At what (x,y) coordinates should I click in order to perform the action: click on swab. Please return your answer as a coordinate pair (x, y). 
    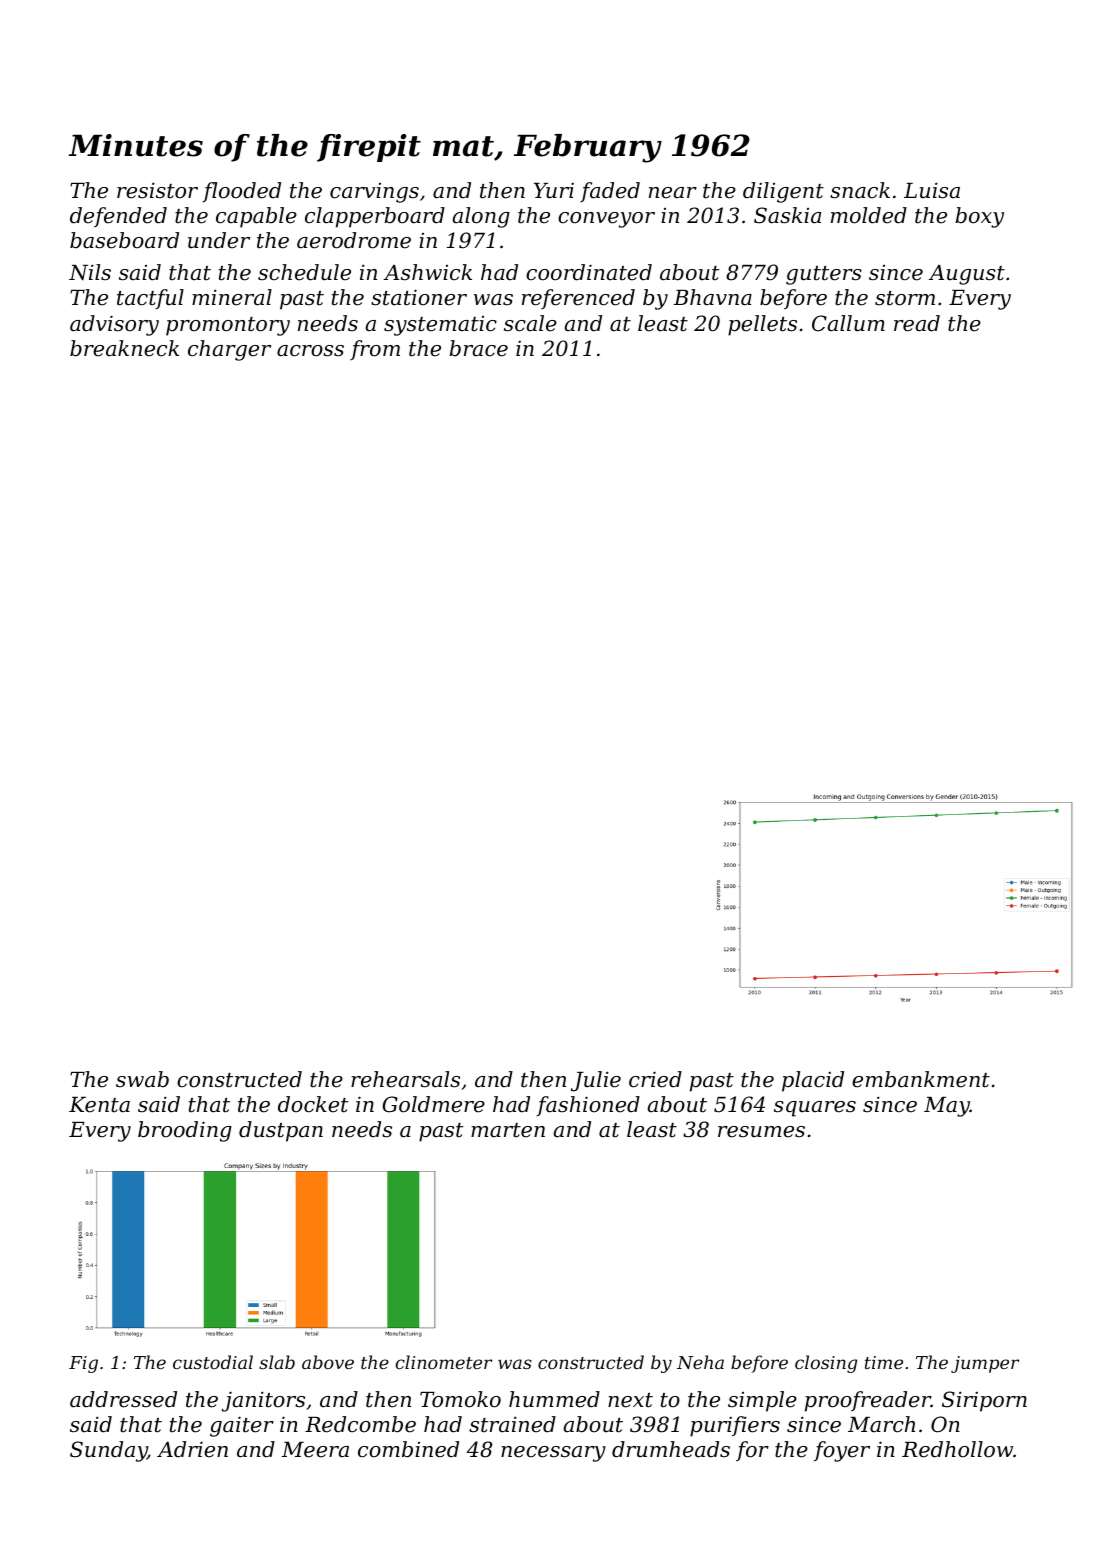
    Looking at the image, I should click on (142, 1079).
